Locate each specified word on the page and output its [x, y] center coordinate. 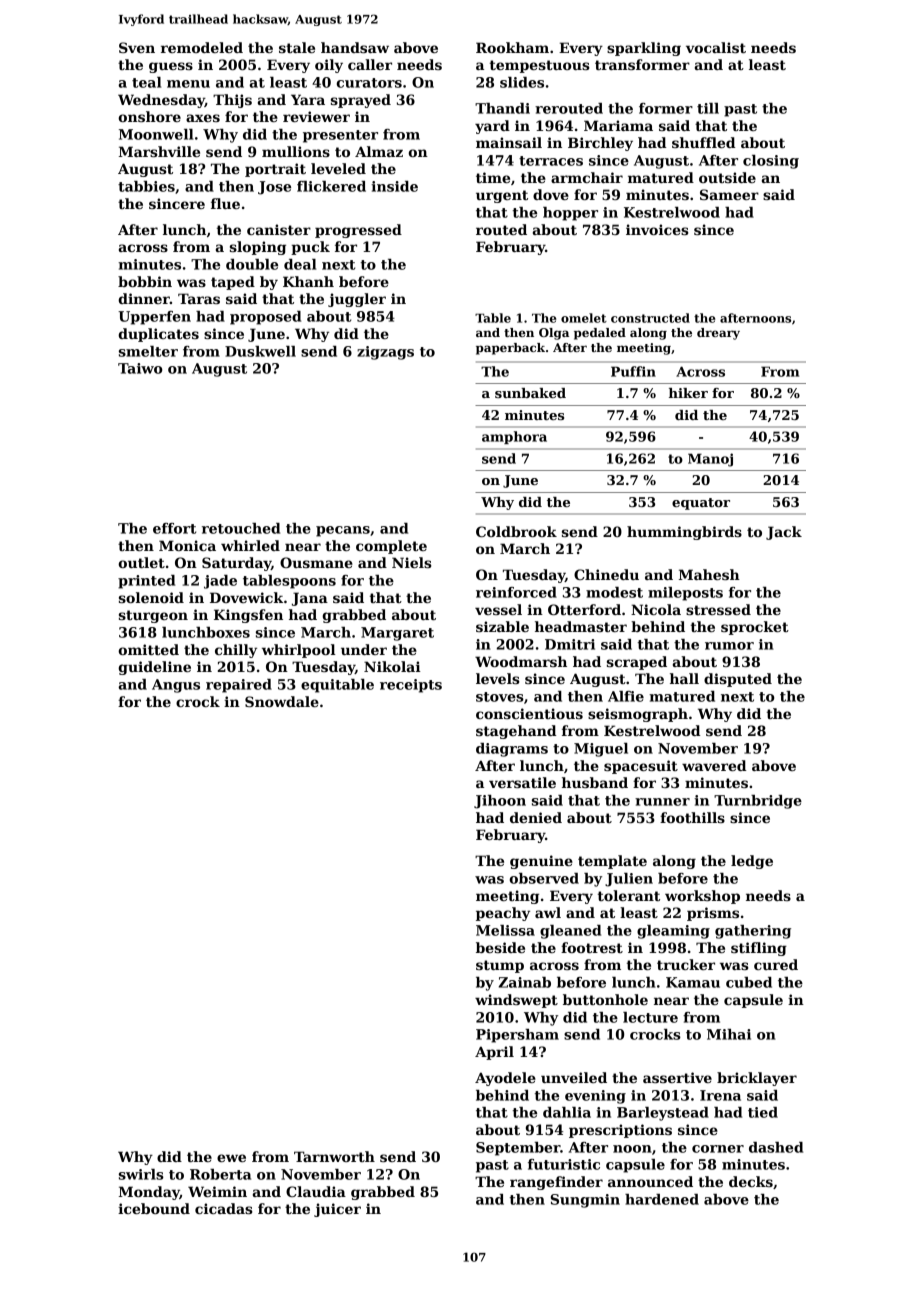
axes [203, 118]
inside [394, 186]
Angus [176, 686]
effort [174, 528]
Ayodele [505, 1079]
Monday [149, 1193]
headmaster [581, 626]
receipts [411, 686]
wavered [714, 765]
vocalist [716, 47]
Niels [412, 562]
